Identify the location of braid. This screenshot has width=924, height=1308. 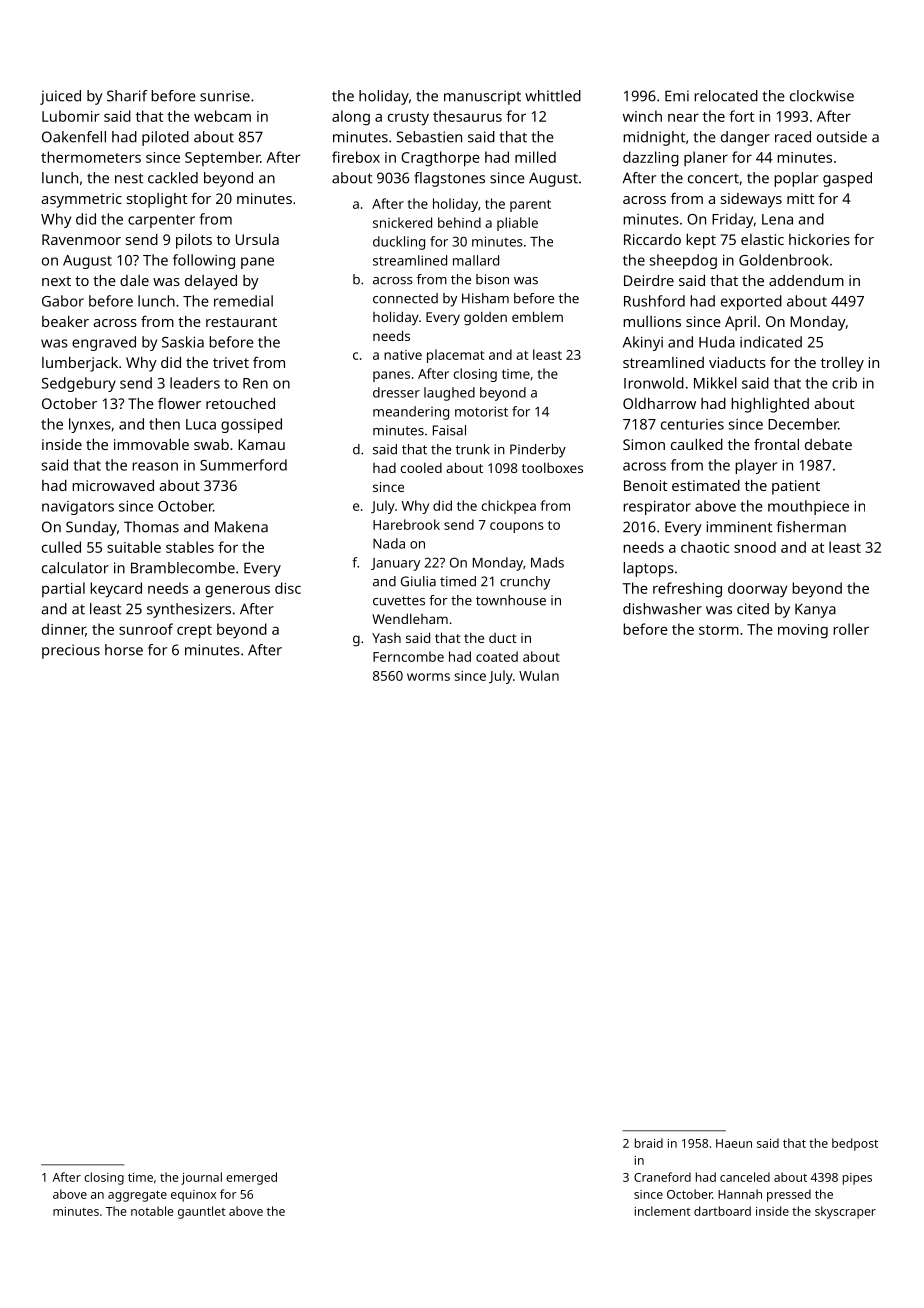
(649, 1143).
